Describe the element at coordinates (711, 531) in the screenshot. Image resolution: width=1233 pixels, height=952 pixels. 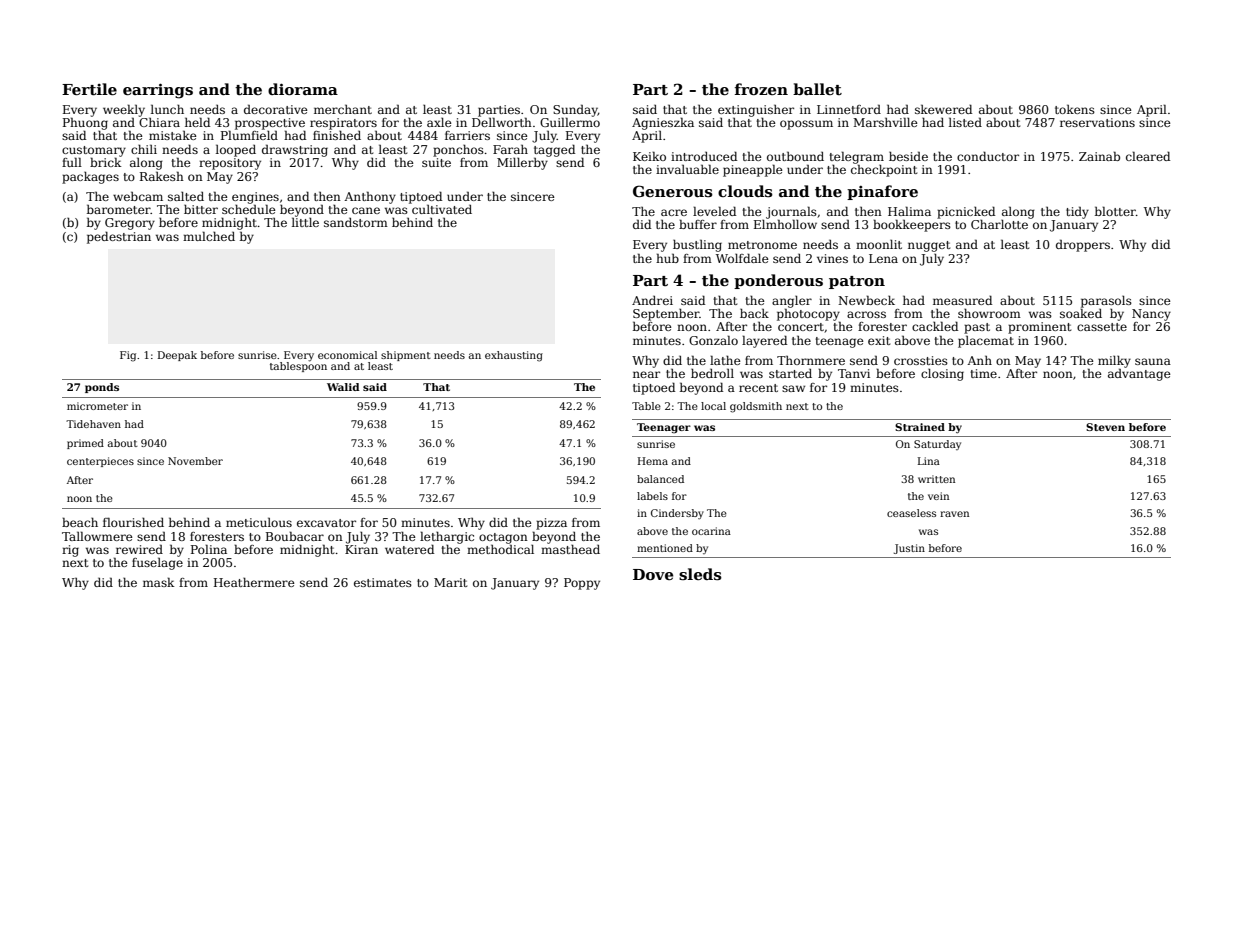
I see `ocarina` at that location.
